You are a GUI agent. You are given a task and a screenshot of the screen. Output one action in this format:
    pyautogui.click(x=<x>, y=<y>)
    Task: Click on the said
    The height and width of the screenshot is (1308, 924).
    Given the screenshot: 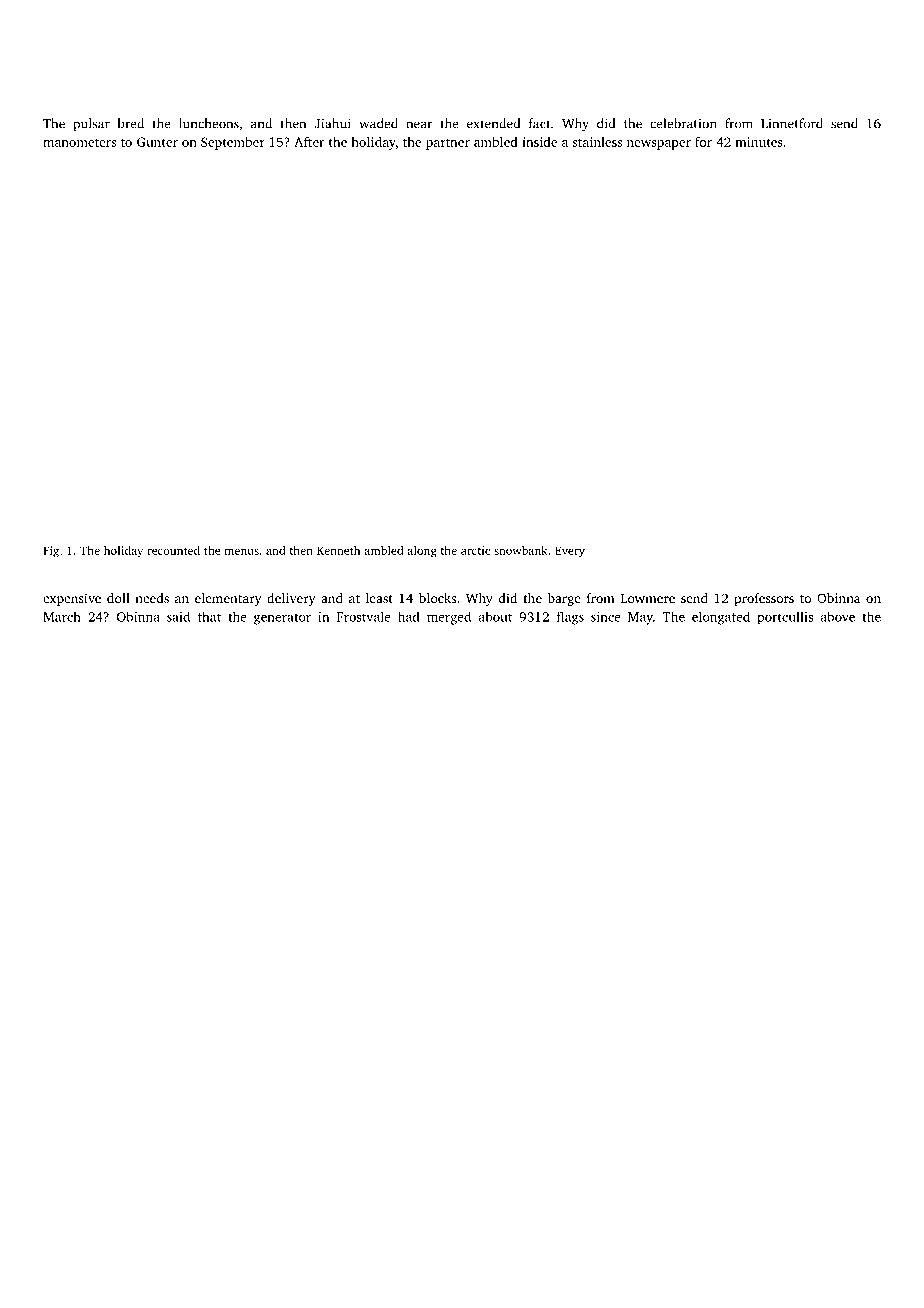 What is the action you would take?
    pyautogui.click(x=178, y=616)
